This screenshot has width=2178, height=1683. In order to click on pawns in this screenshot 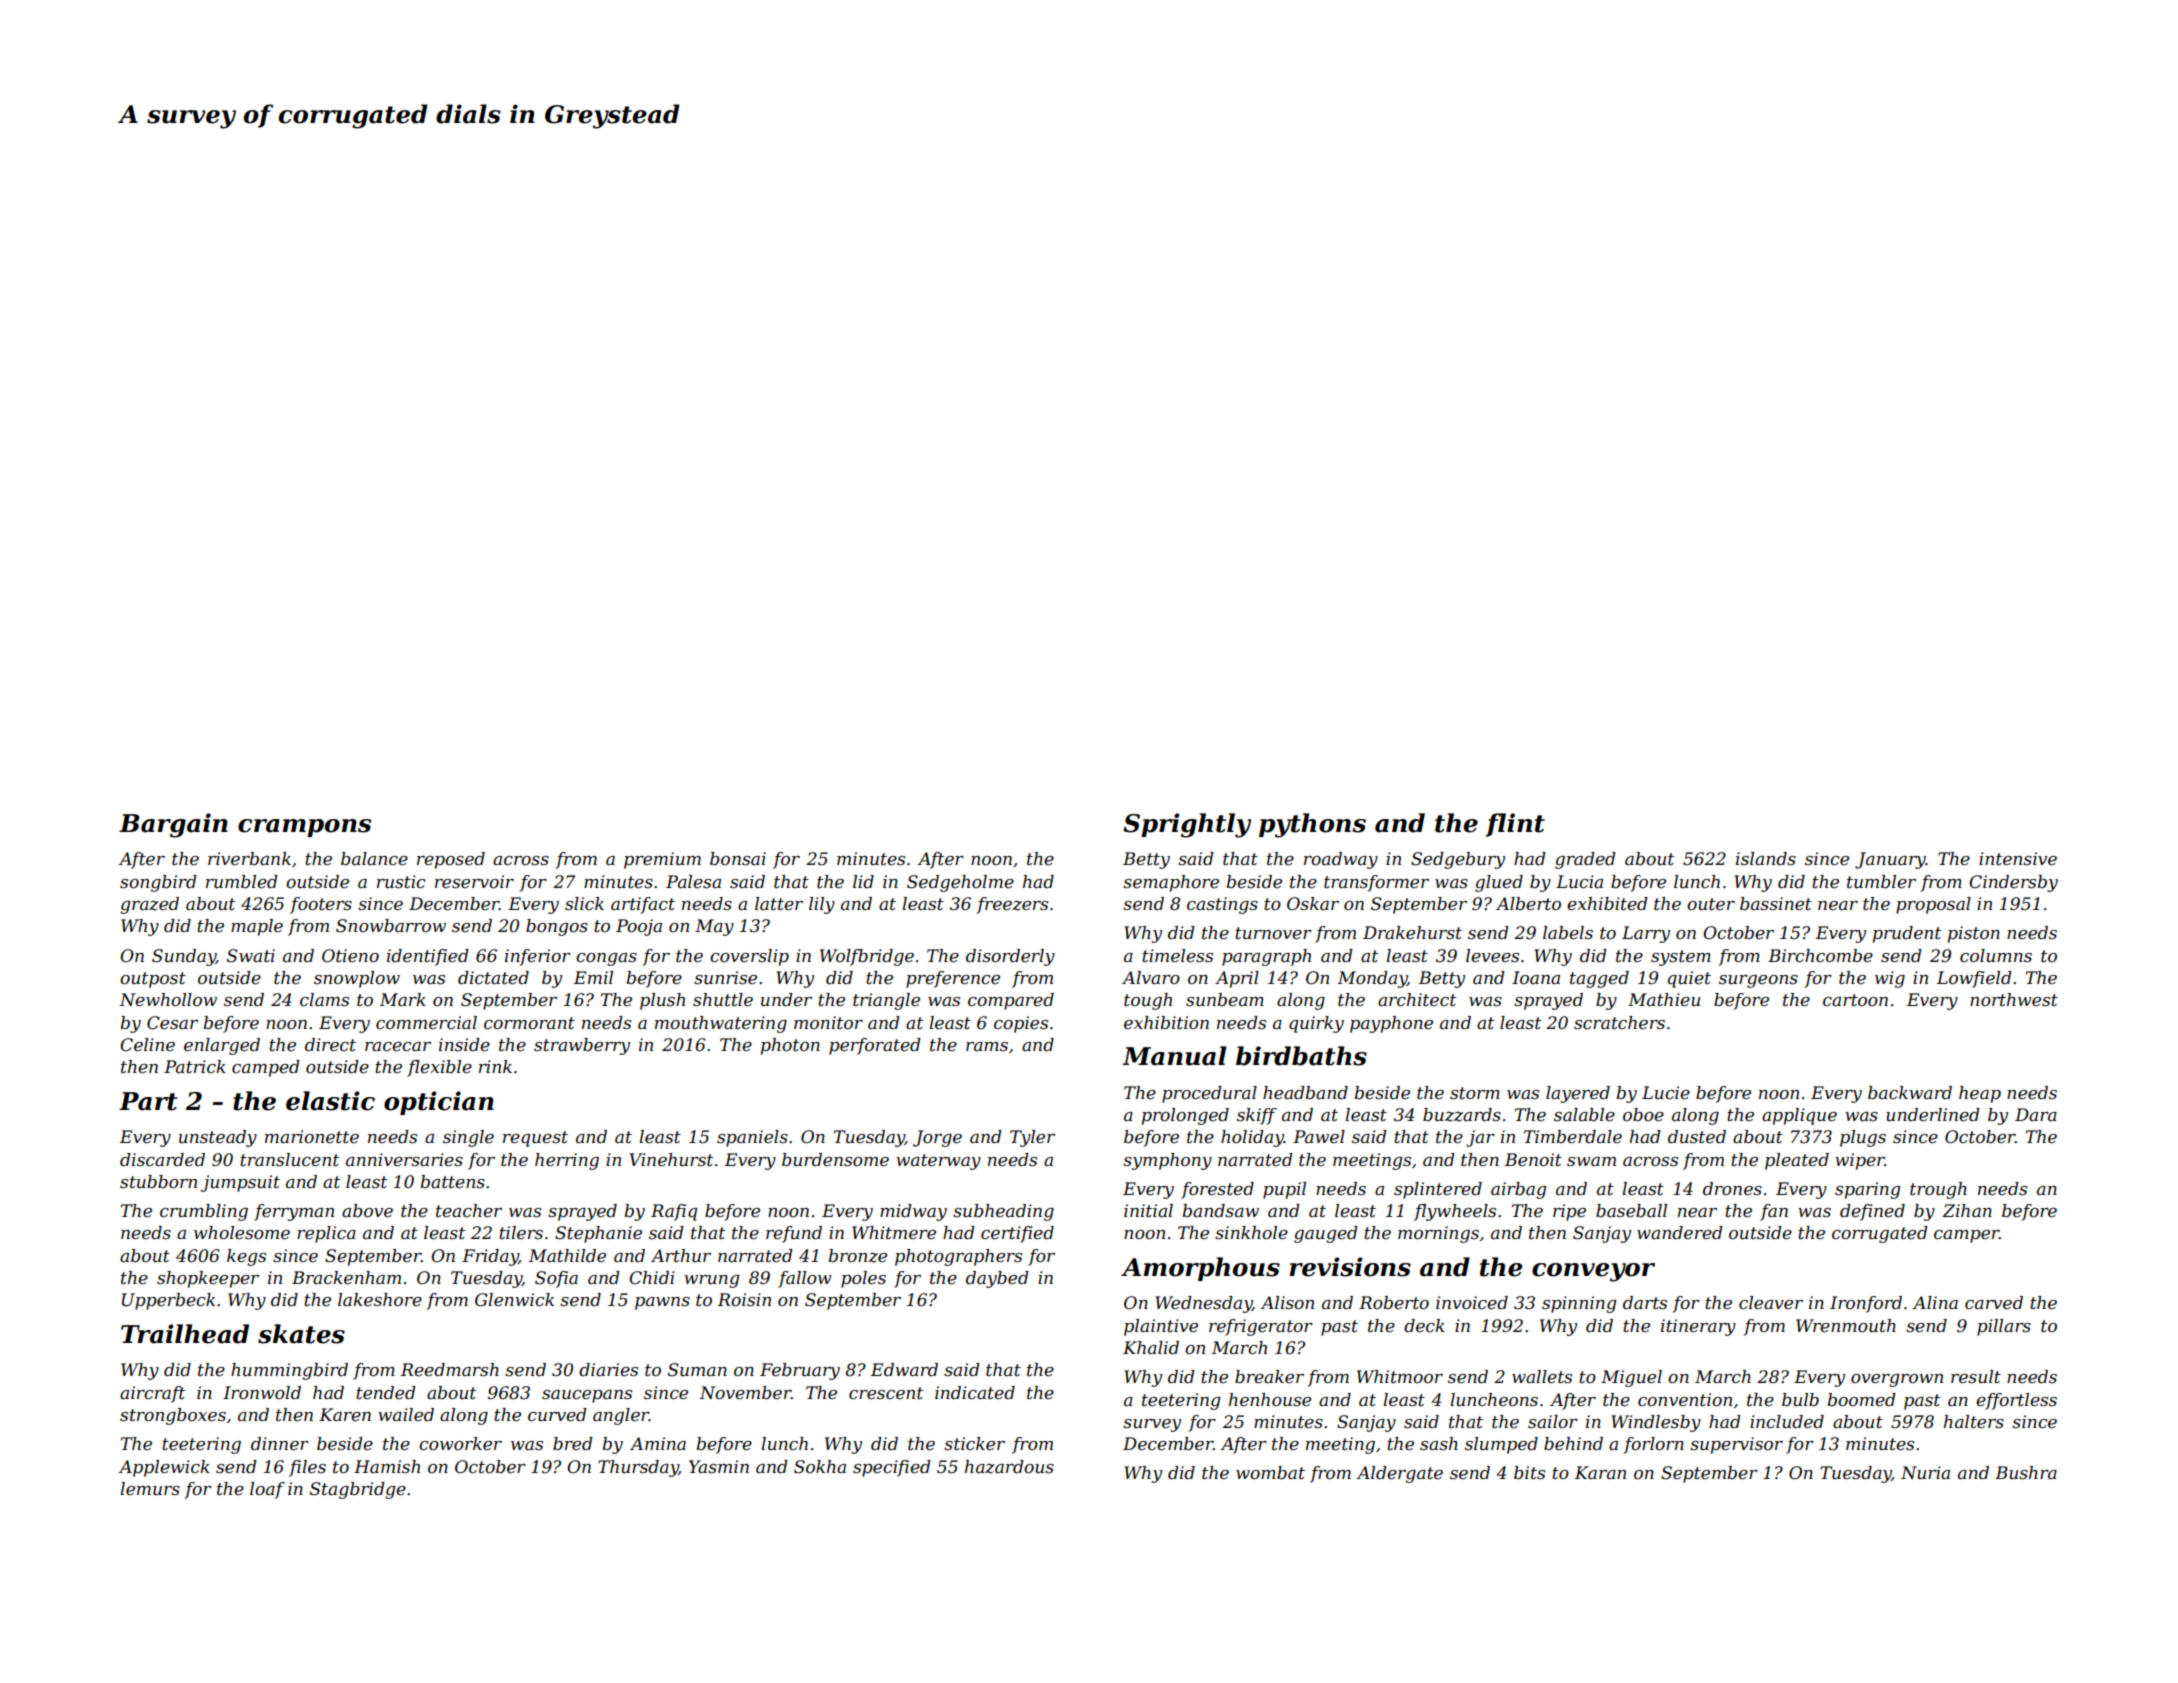, I will do `click(662, 1303)`.
